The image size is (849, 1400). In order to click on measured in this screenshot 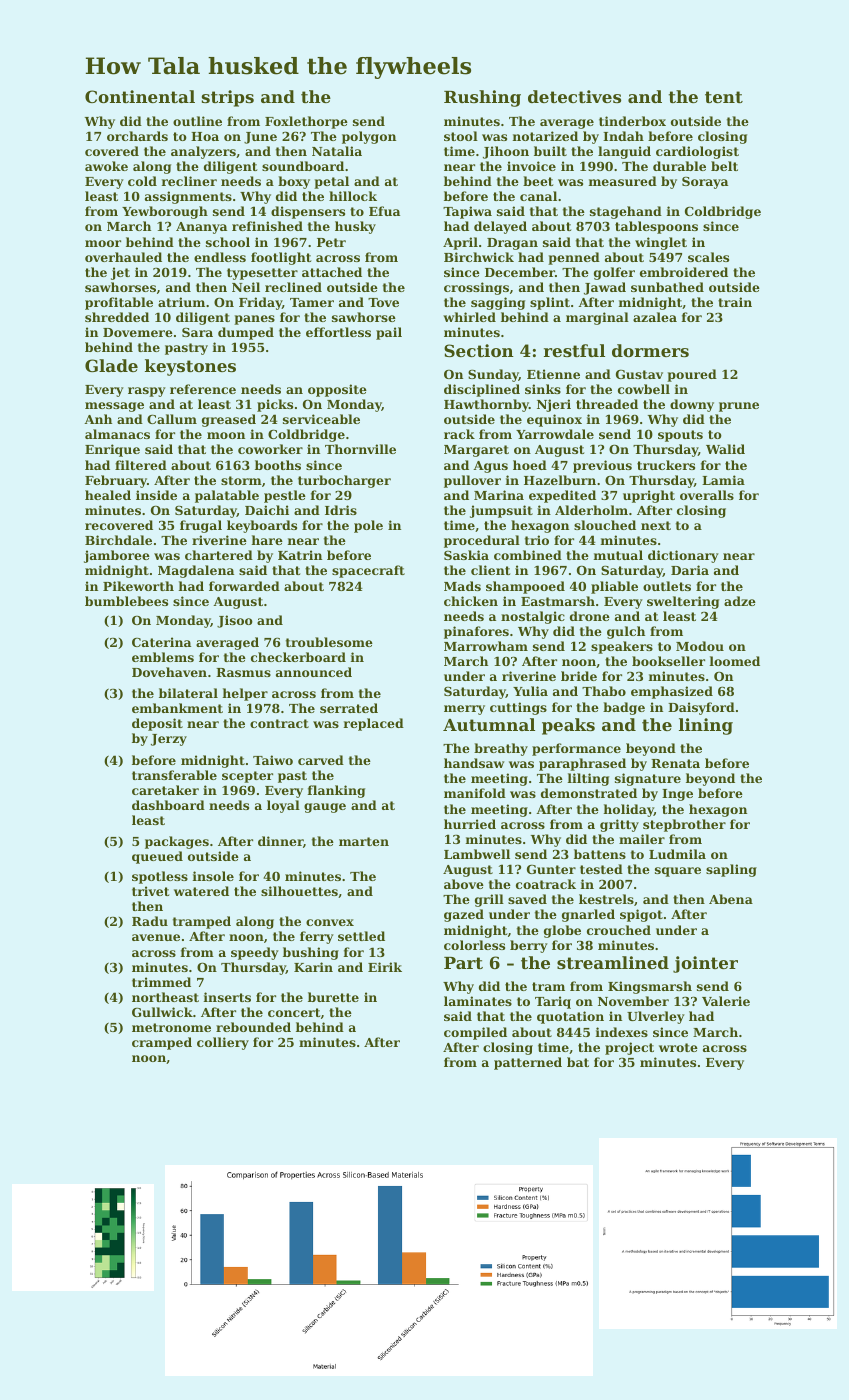, I will do `click(623, 181)`.
